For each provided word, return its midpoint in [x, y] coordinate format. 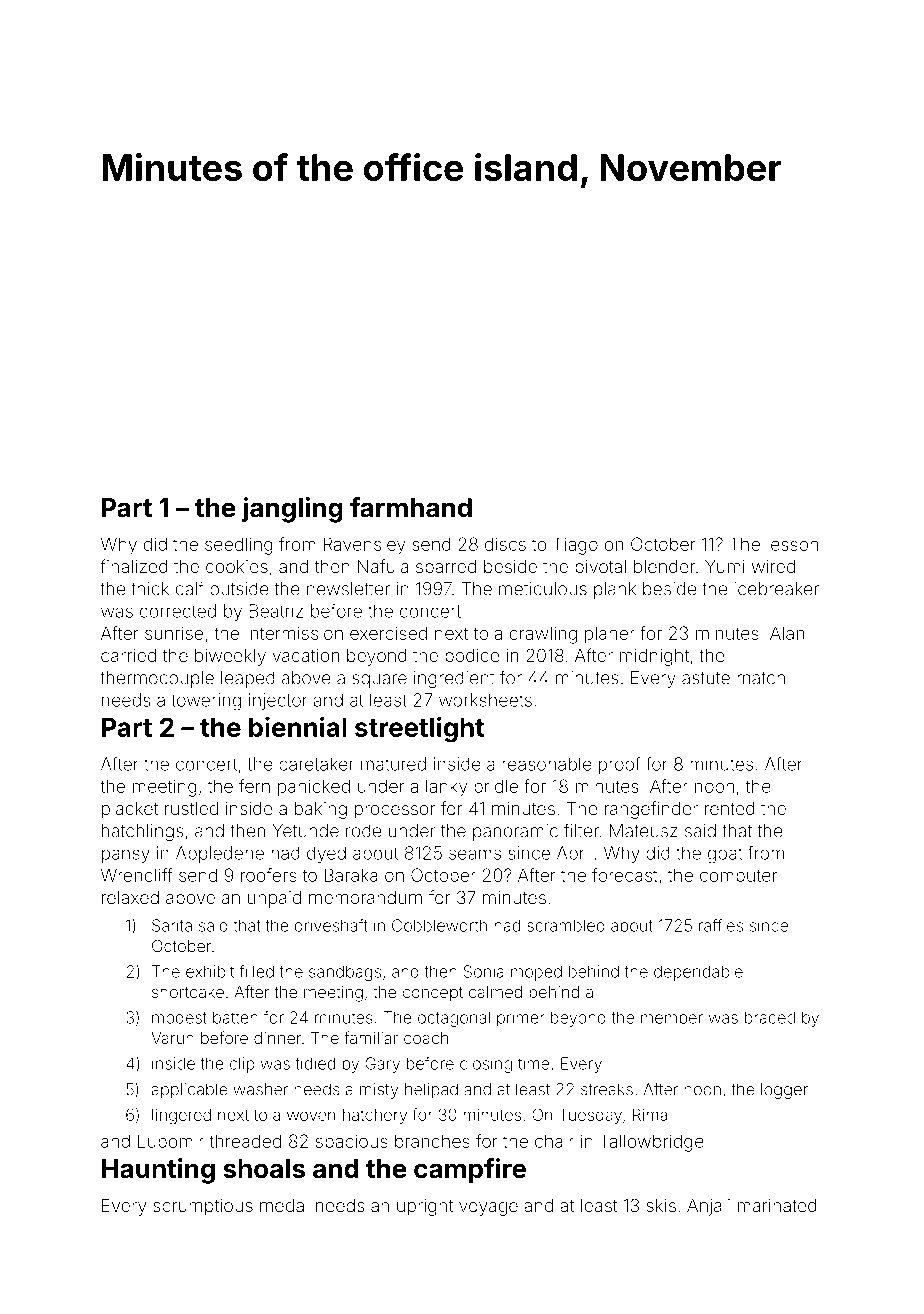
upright [425, 1207]
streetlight [419, 730]
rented [730, 808]
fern [254, 786]
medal [284, 1205]
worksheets [485, 700]
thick [150, 589]
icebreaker [776, 589]
